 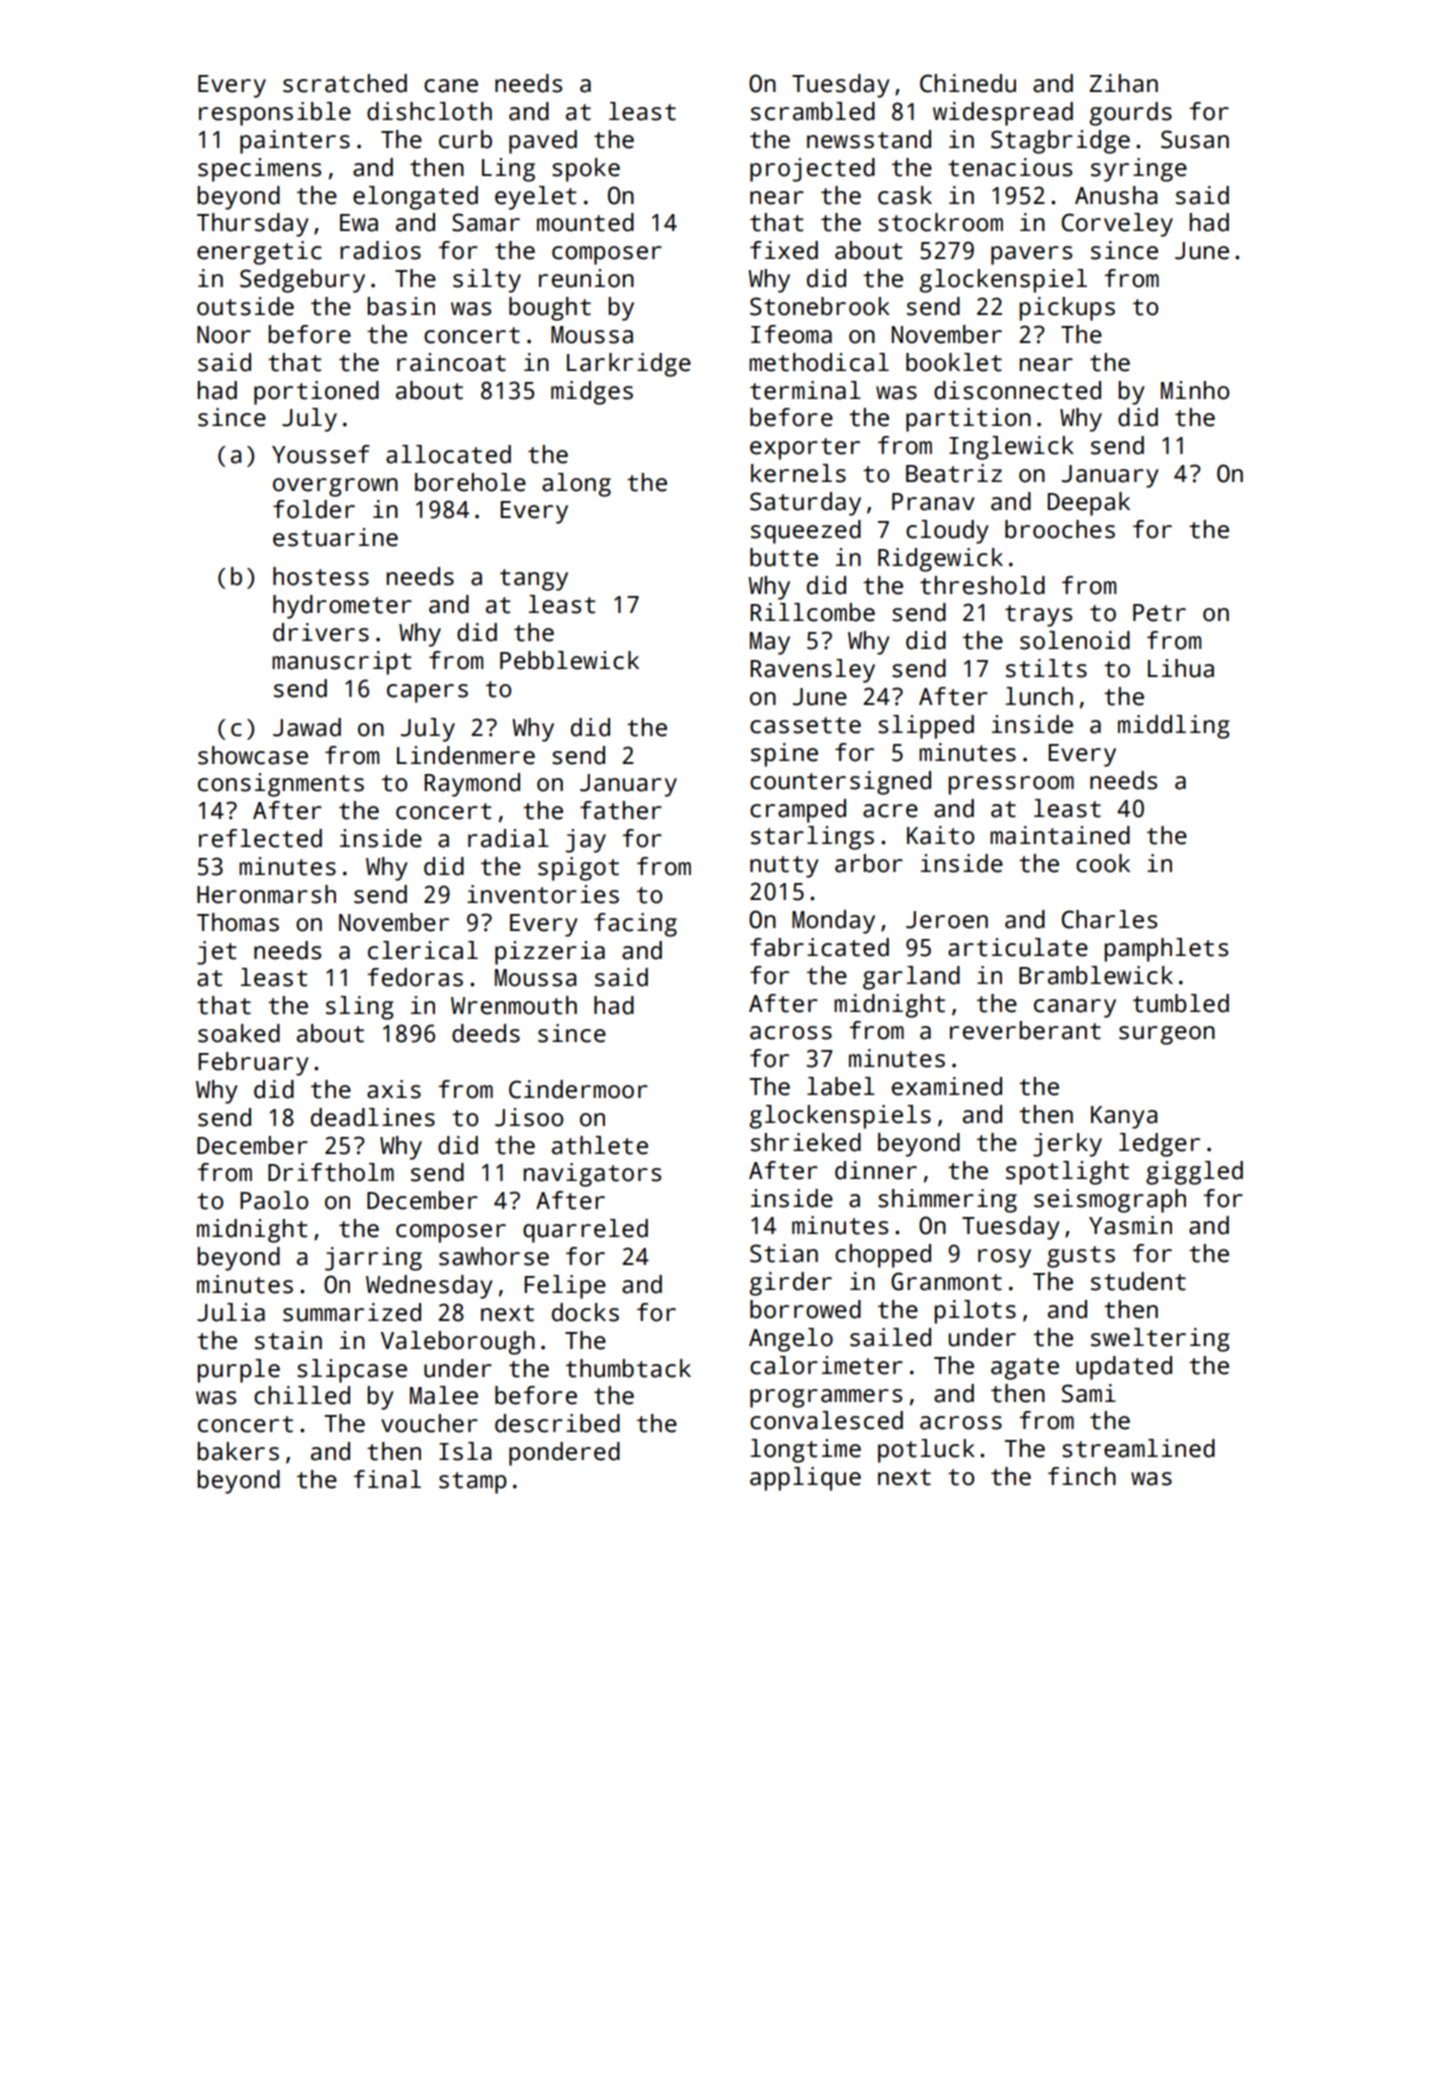 I want to click on Sedgebury, so click(x=302, y=281).
